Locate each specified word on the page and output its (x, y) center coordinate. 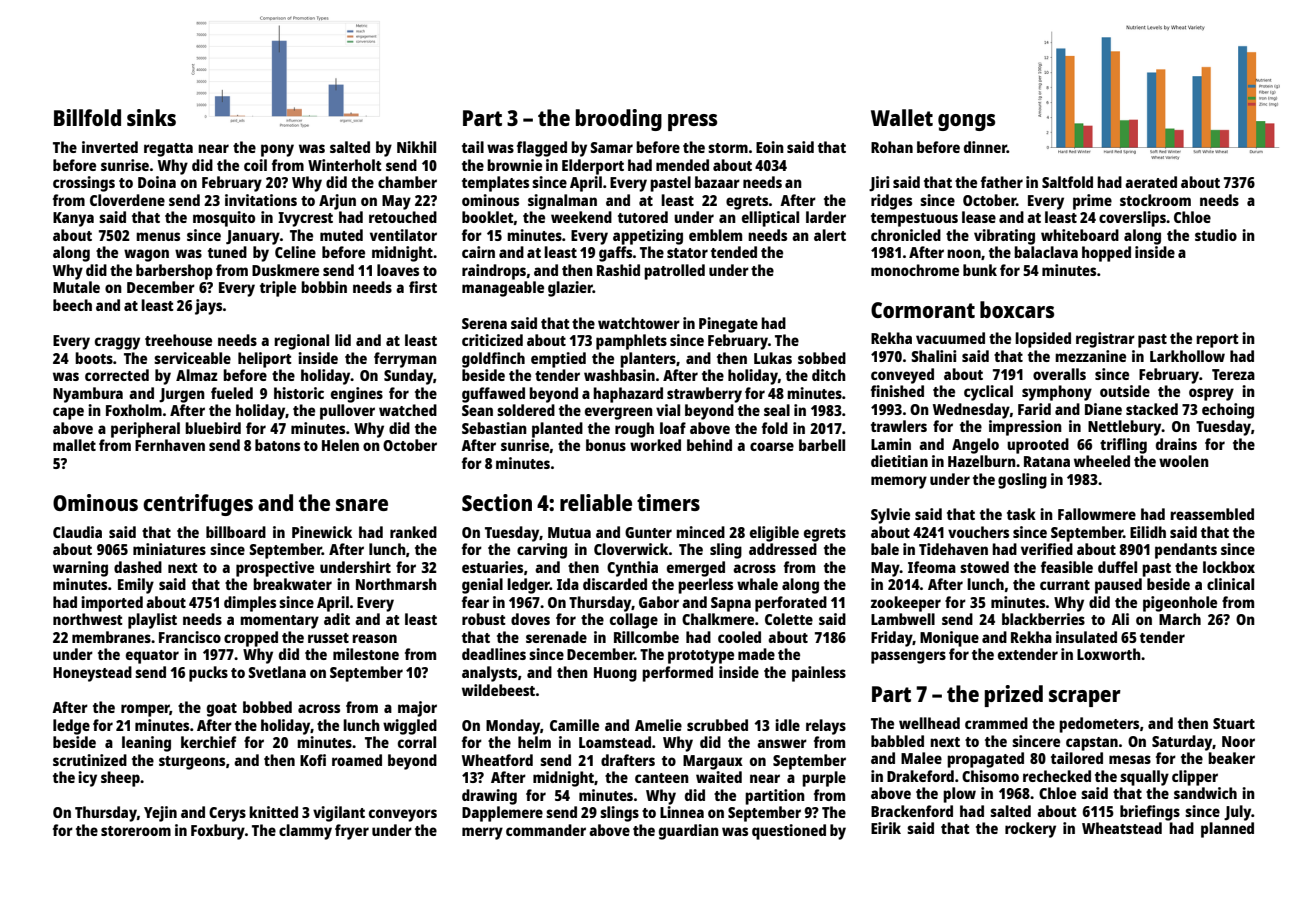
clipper (1195, 778)
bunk (980, 270)
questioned (789, 832)
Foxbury (218, 832)
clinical (1230, 584)
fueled (232, 393)
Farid (1034, 409)
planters (648, 360)
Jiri (879, 183)
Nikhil (416, 147)
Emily (136, 586)
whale (757, 584)
